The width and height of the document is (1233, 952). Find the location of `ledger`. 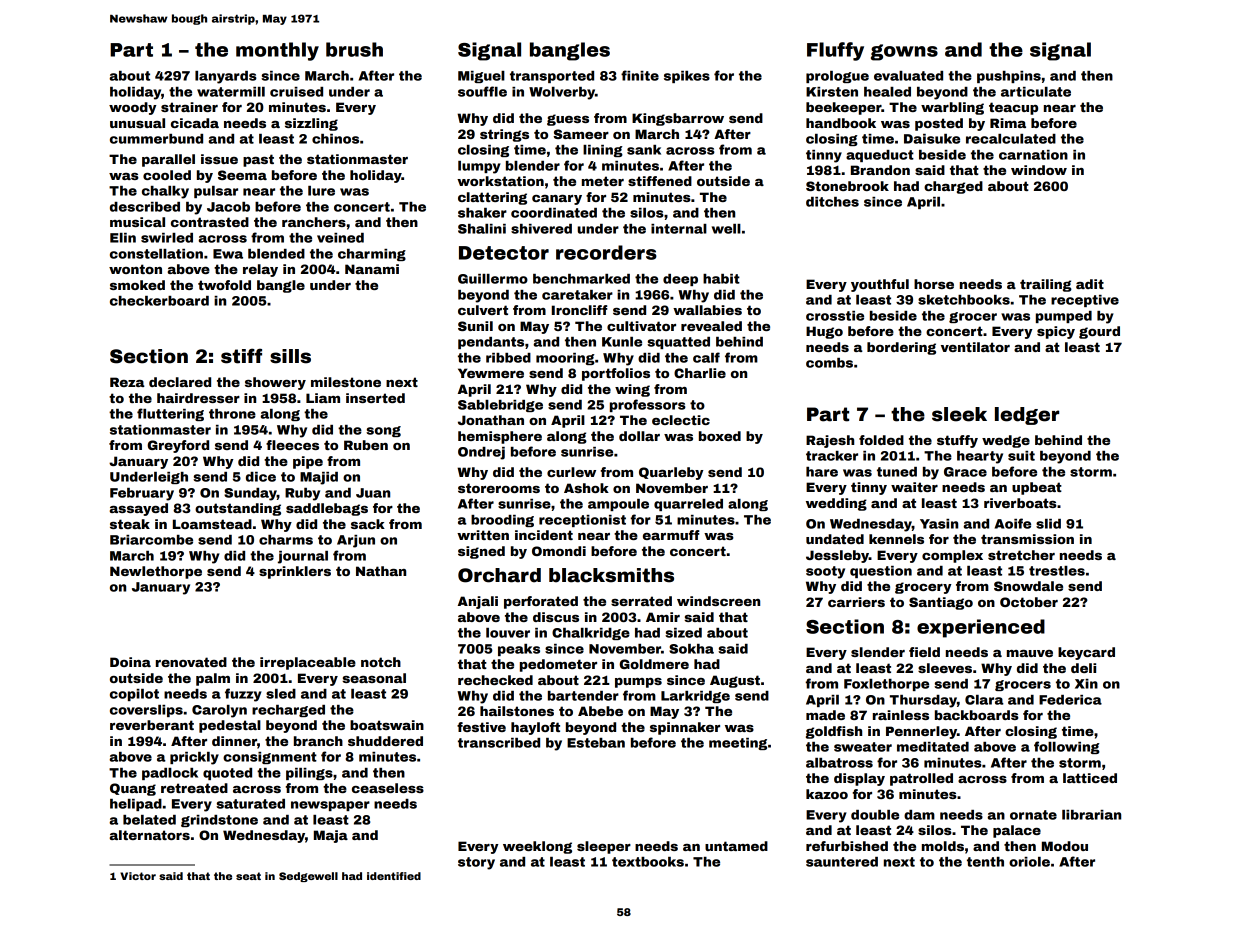

ledger is located at coordinates (1027, 416).
